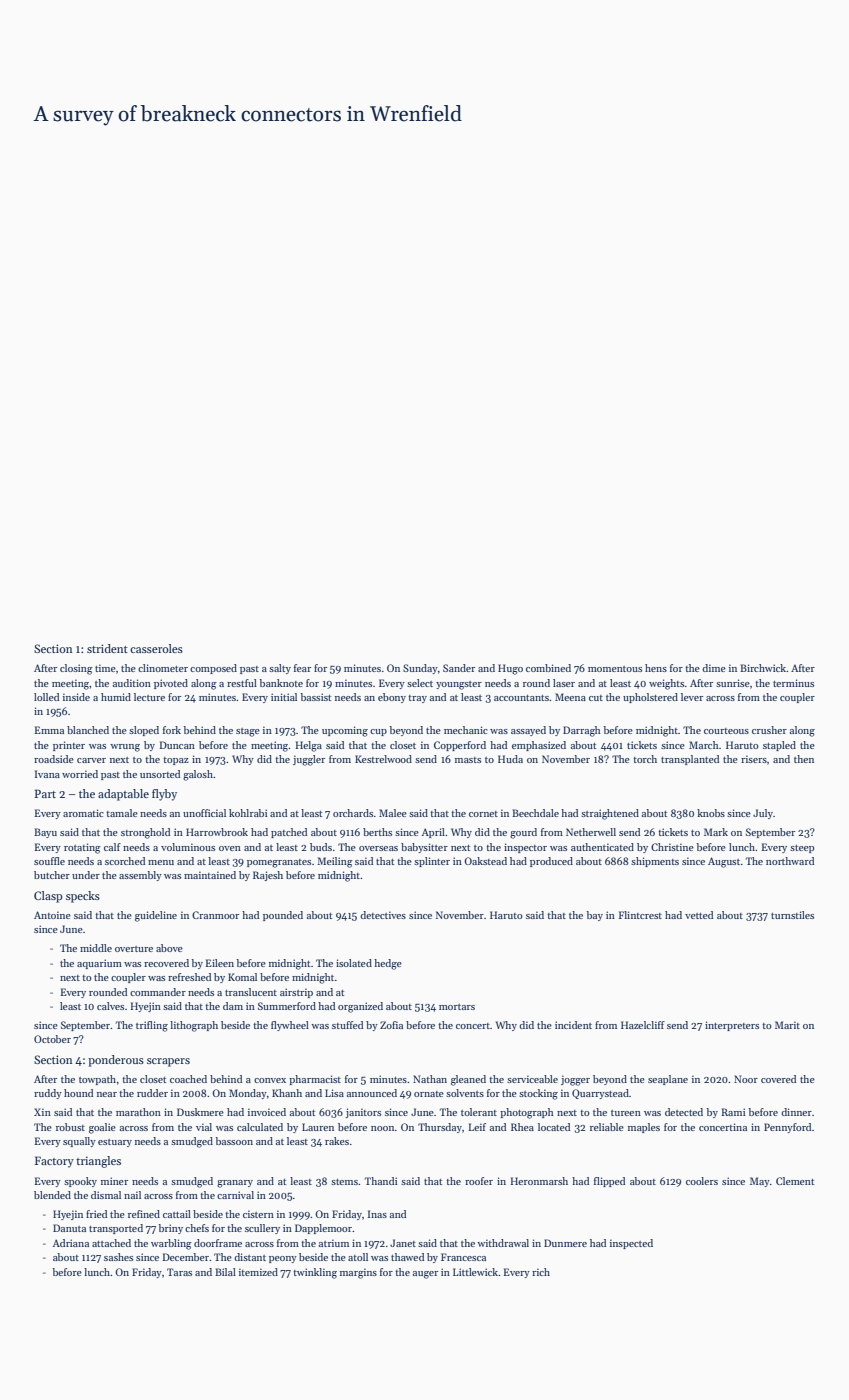  I want to click on Taras, so click(179, 1272).
